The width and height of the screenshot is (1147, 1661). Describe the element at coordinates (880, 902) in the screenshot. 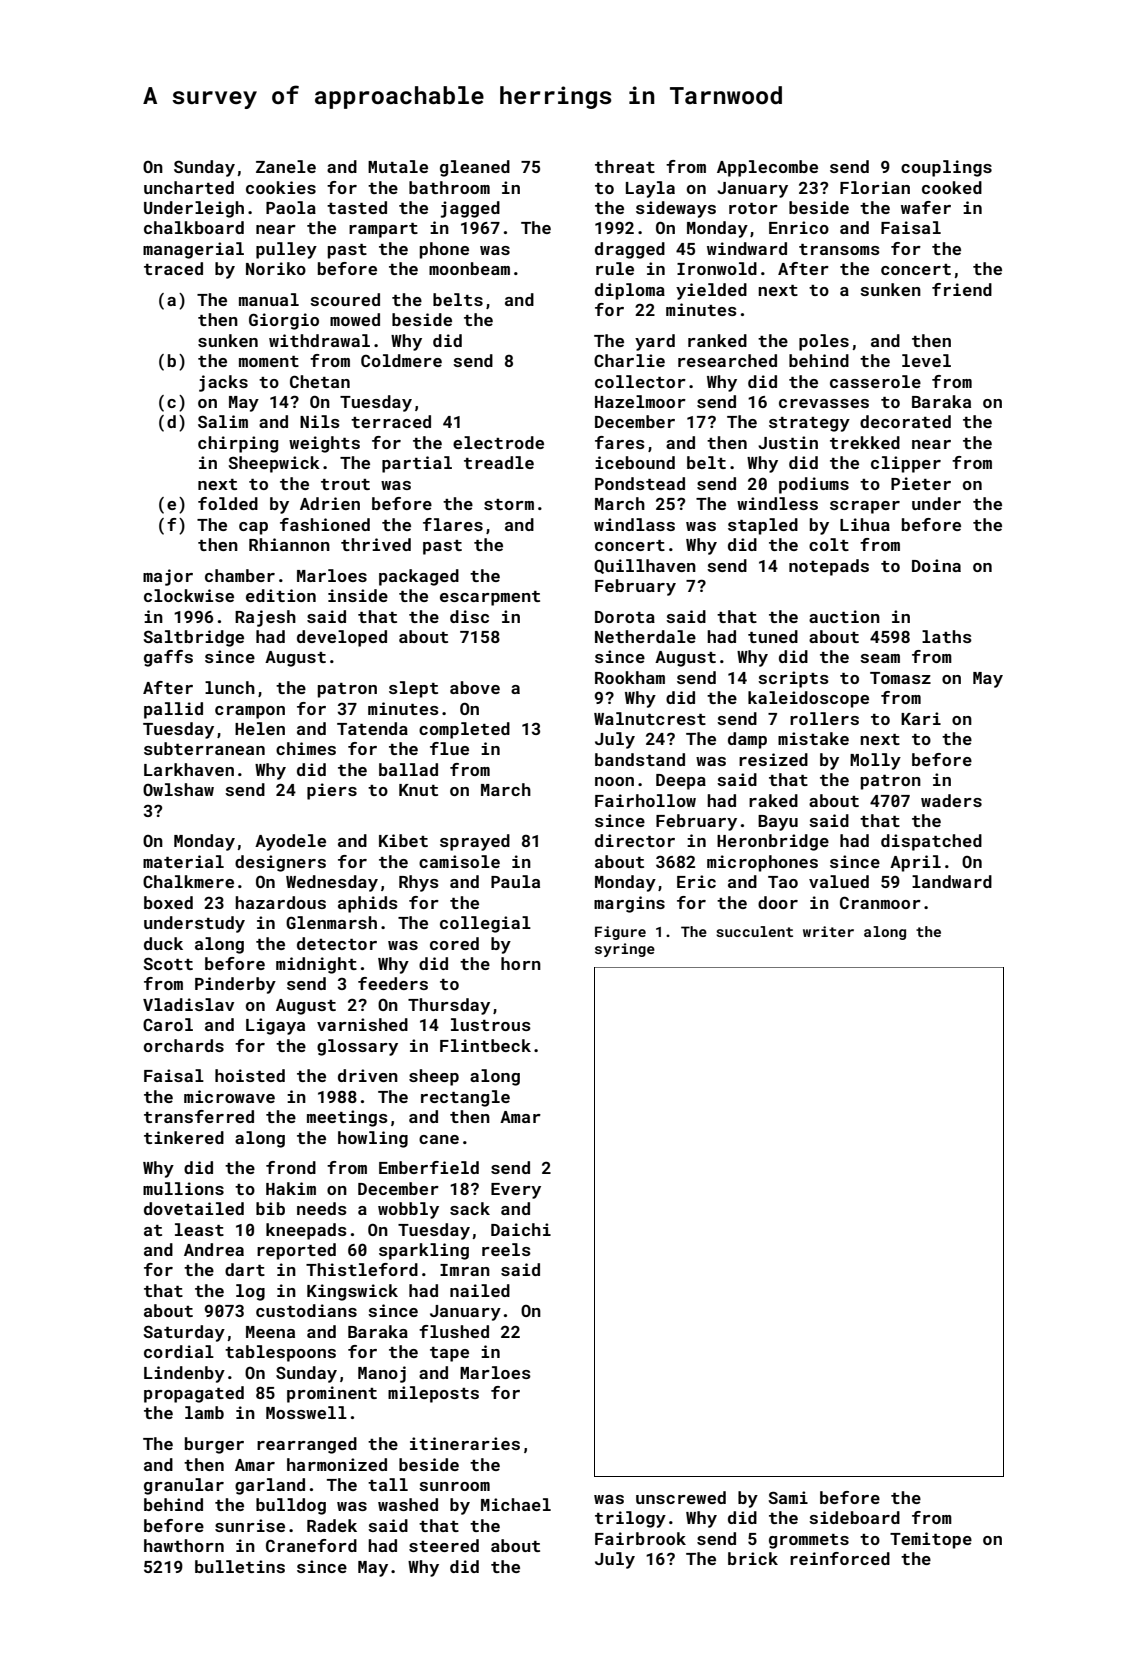

I see `Cranmoor` at that location.
